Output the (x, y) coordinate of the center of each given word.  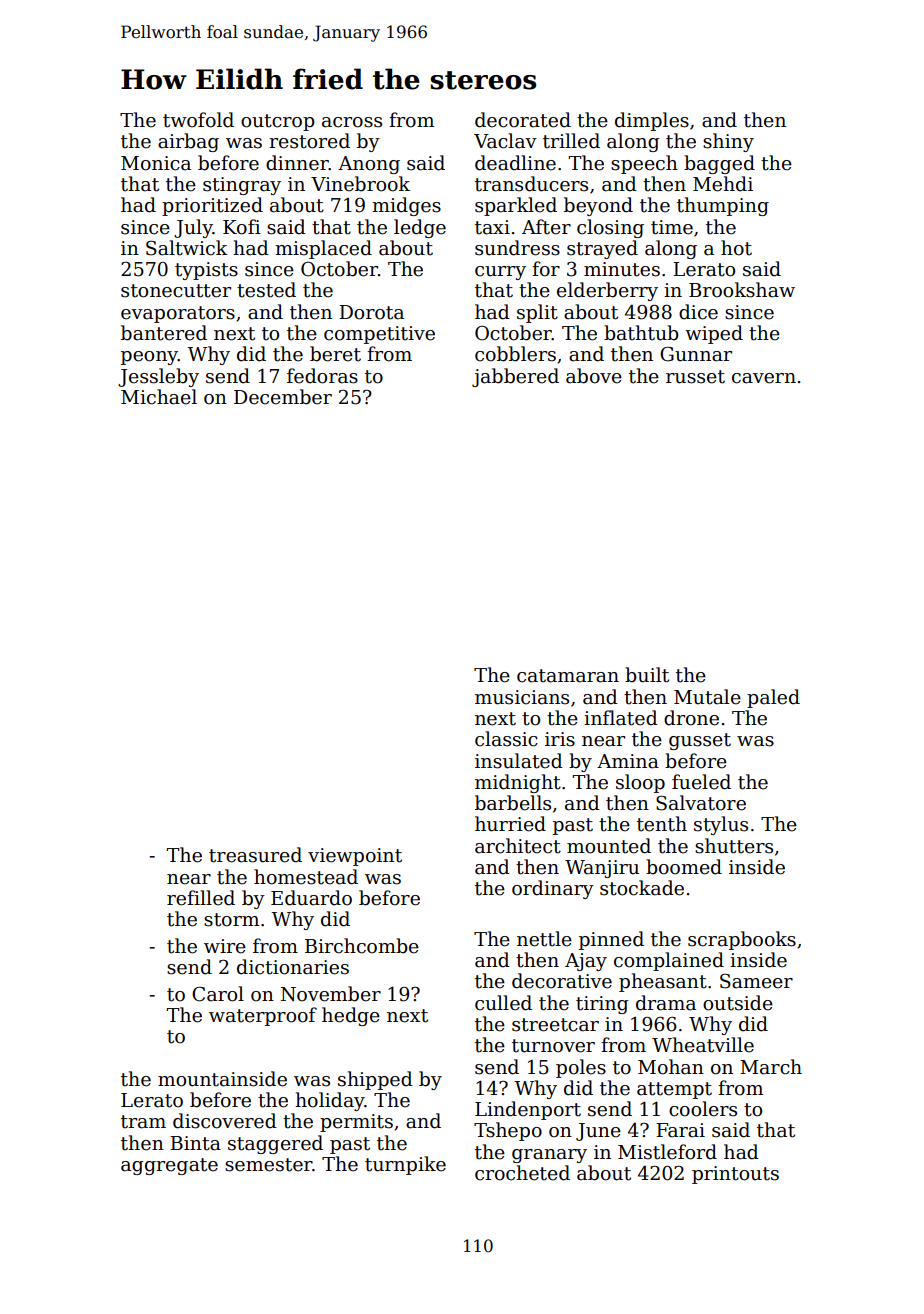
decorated (523, 120)
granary (549, 1156)
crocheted (522, 1173)
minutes (622, 269)
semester (269, 1165)
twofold (198, 120)
